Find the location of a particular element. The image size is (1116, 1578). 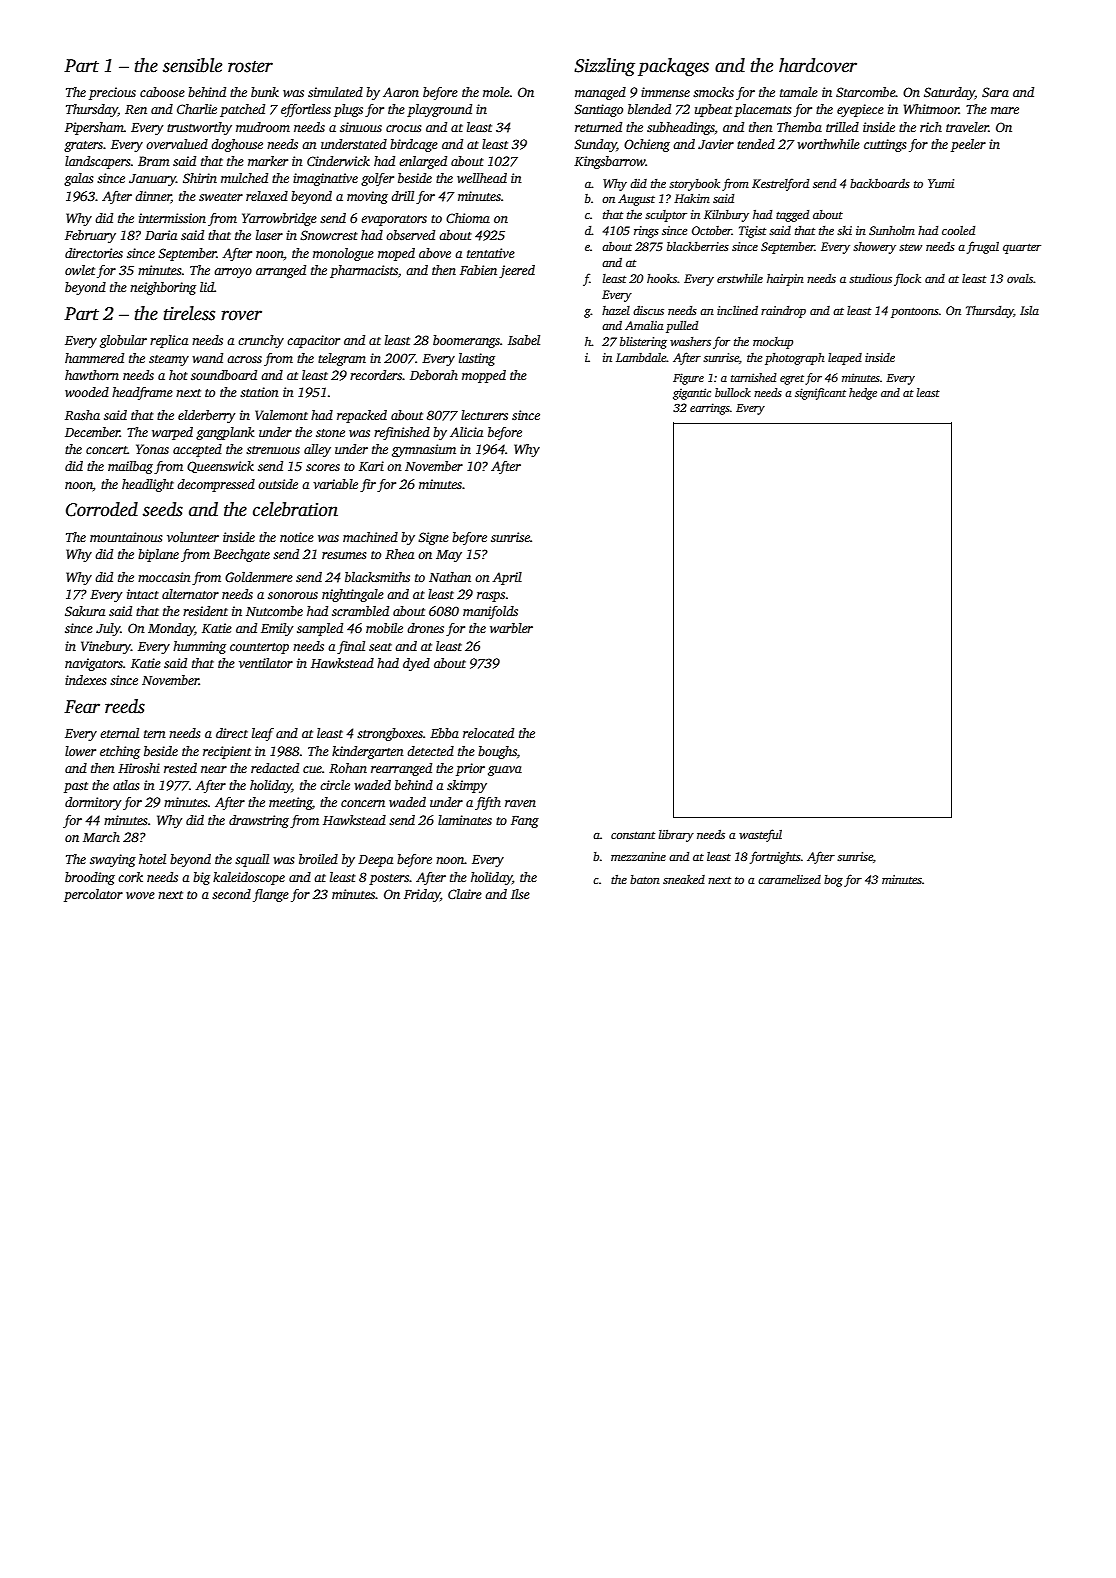

August is located at coordinates (636, 200).
